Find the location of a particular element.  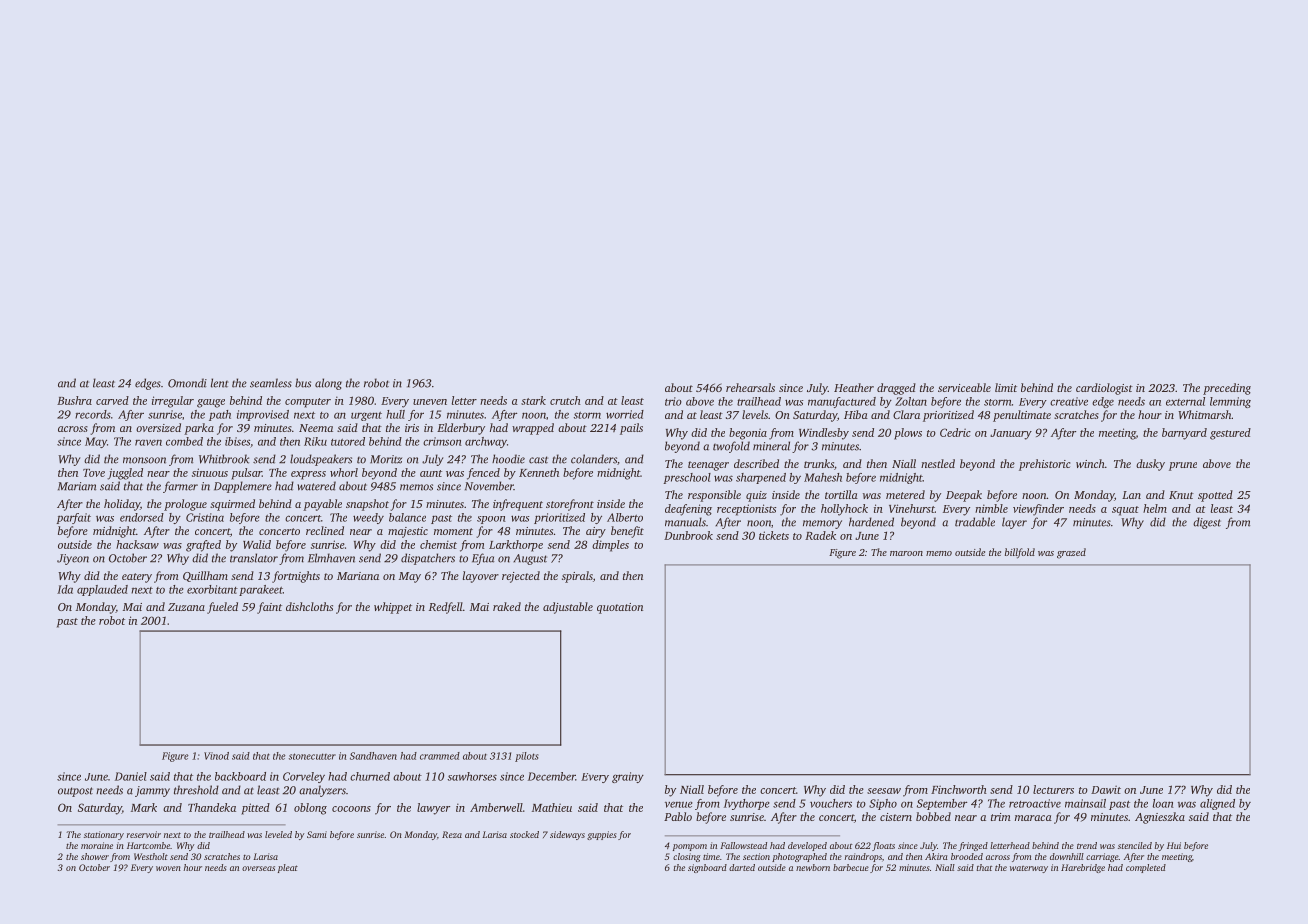

grainy is located at coordinates (628, 777).
